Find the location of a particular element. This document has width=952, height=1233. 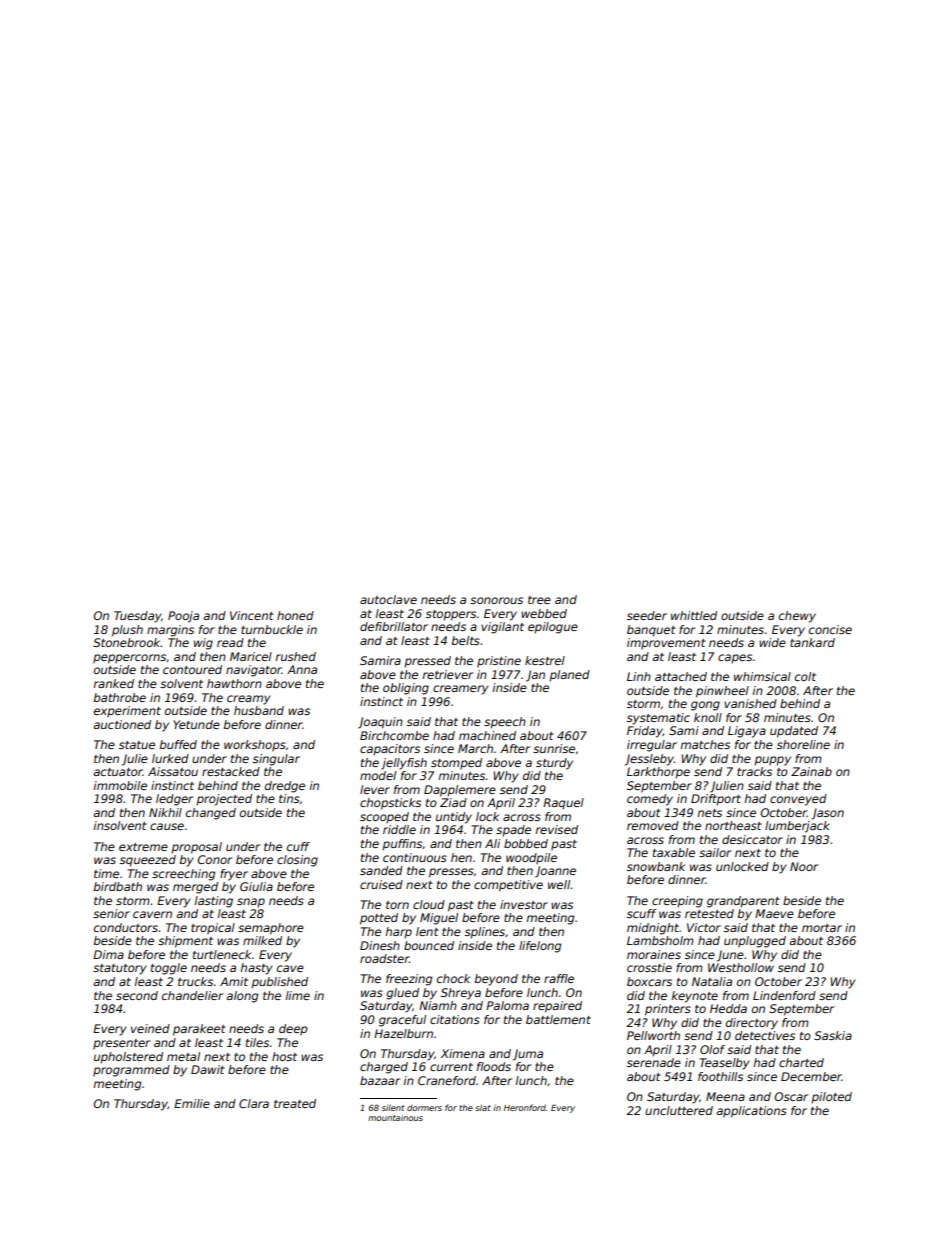

uncluttered is located at coordinates (679, 1110).
